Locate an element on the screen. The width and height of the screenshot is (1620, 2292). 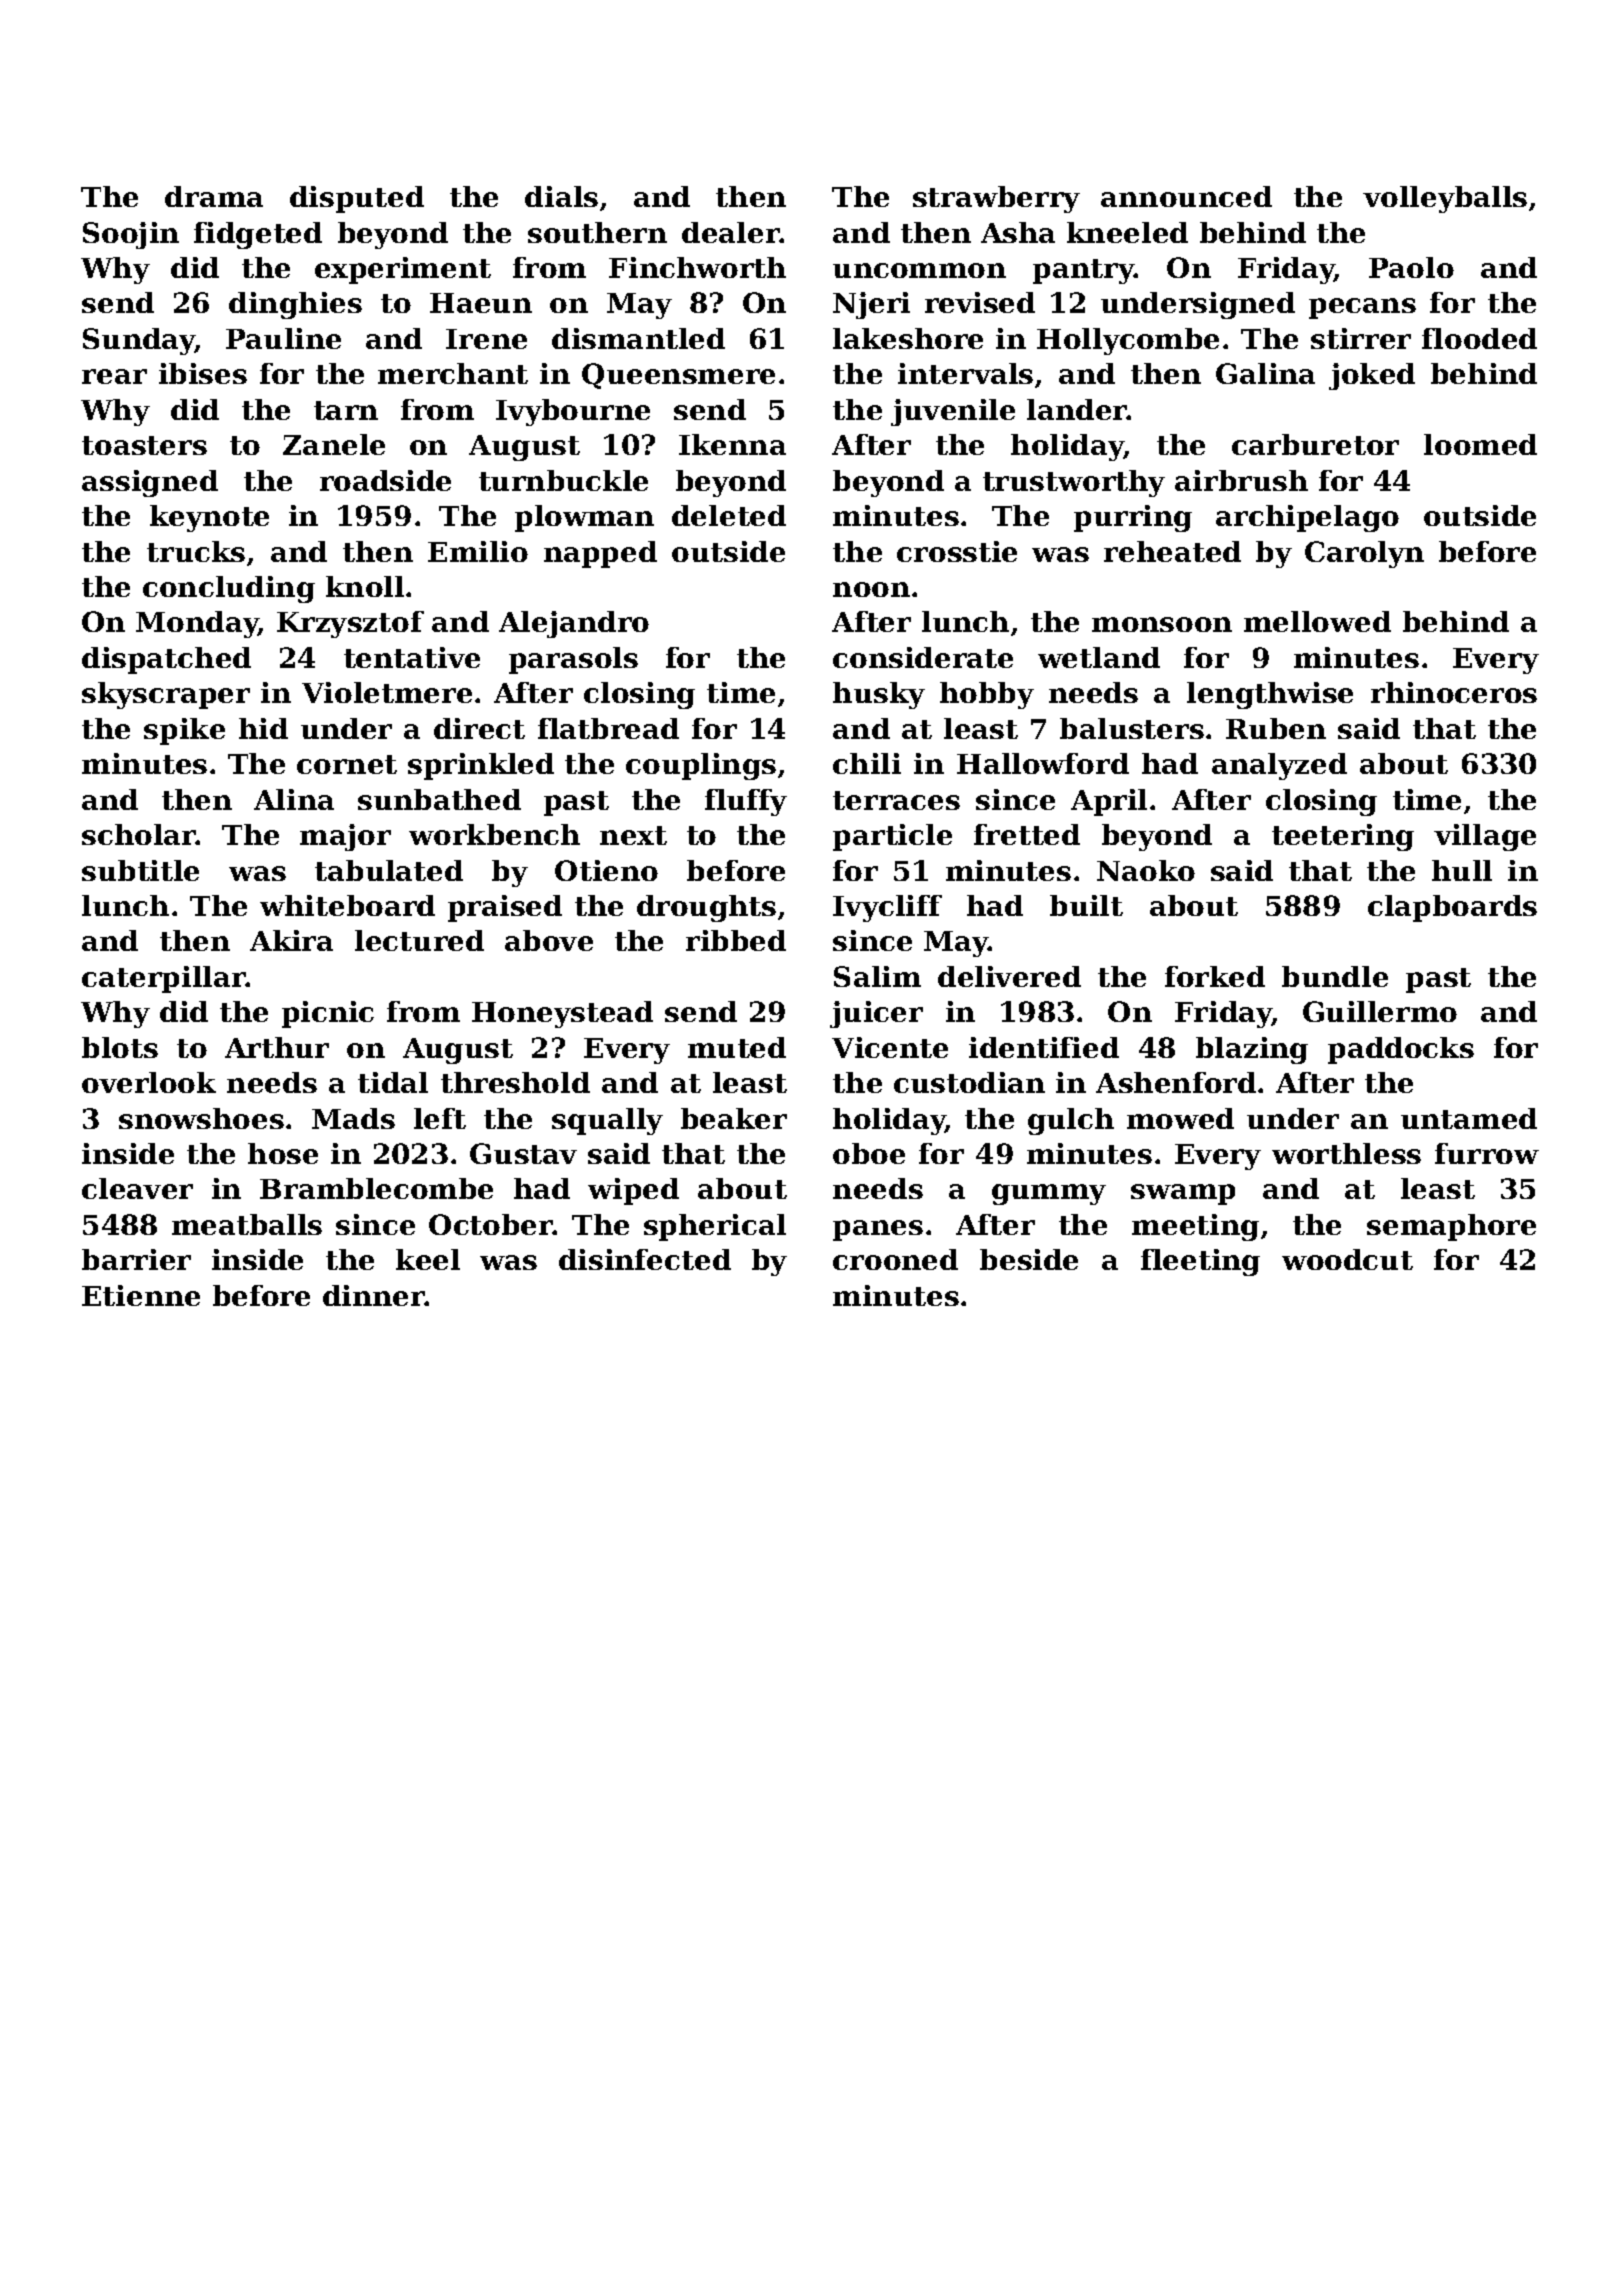
Ruben is located at coordinates (1276, 728).
